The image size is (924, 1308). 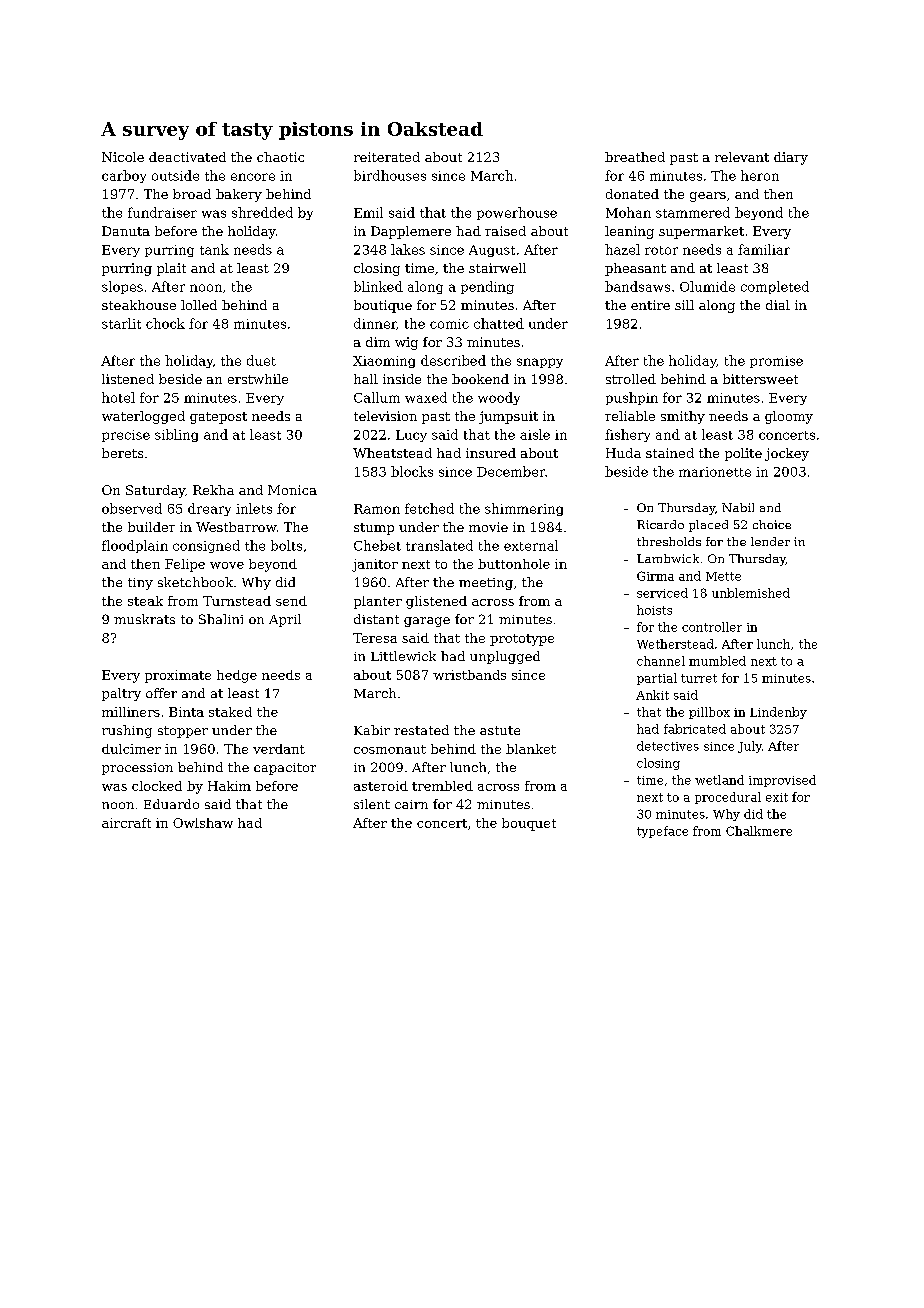 I want to click on planter, so click(x=378, y=602).
